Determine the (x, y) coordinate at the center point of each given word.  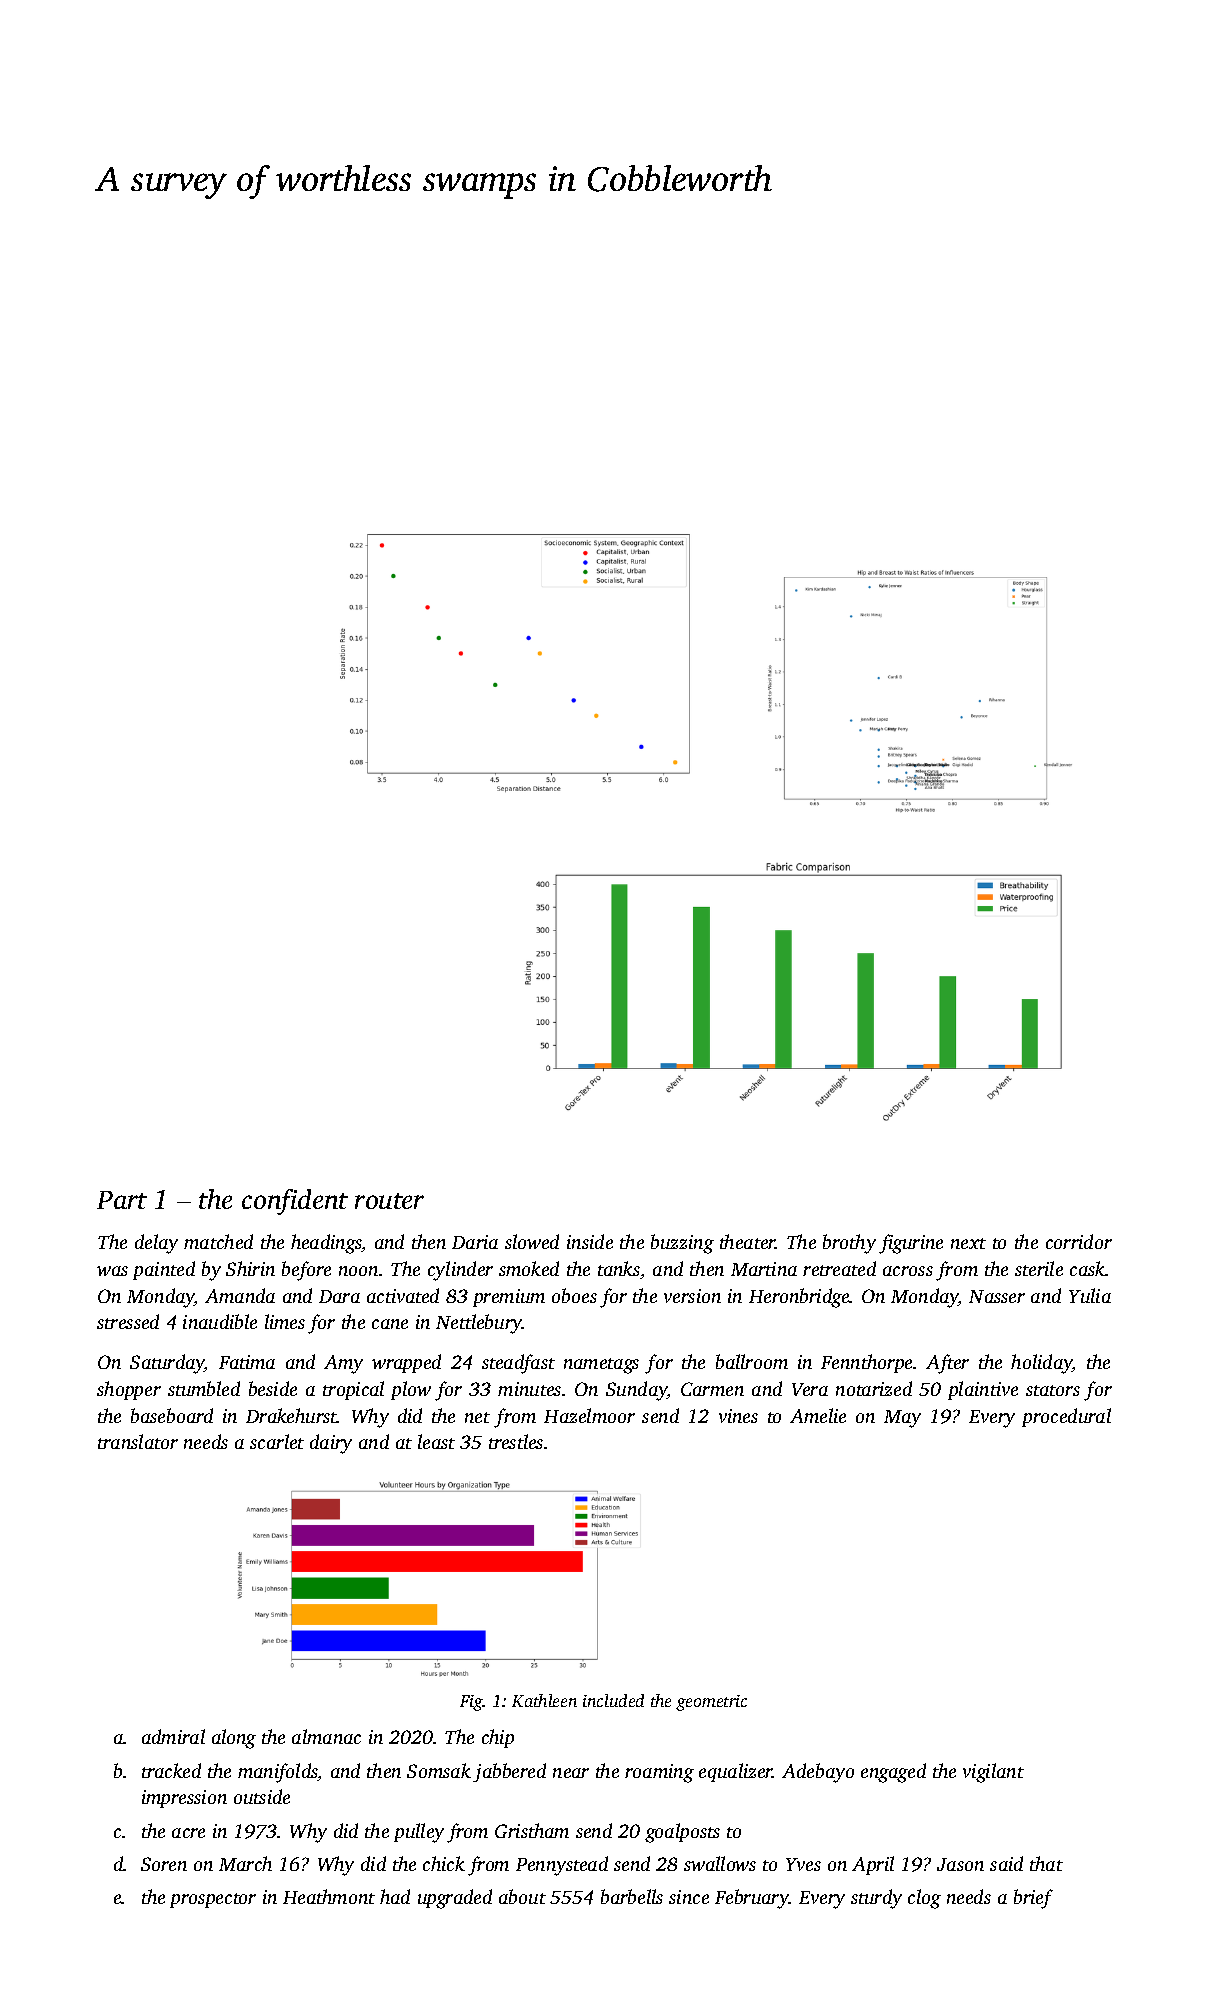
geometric (711, 1703)
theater (748, 1241)
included (613, 1700)
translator (138, 1441)
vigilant (993, 1773)
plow (411, 1390)
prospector (213, 1900)
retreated (839, 1268)
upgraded (455, 1899)
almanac (326, 1736)
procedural (1066, 1417)
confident (295, 1202)
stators (1053, 1390)
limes (285, 1321)
